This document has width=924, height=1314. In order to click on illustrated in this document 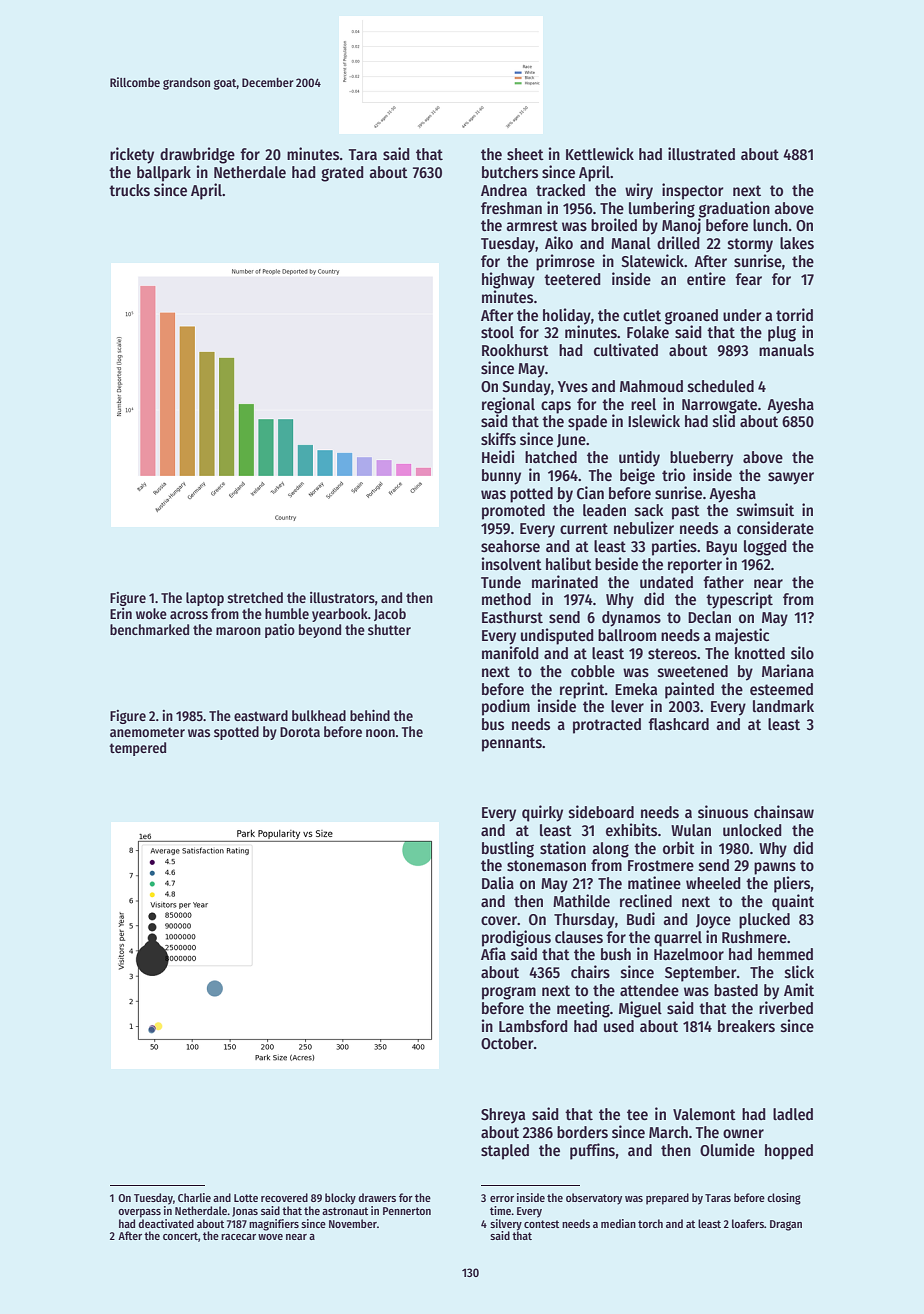, I will do `click(701, 154)`.
